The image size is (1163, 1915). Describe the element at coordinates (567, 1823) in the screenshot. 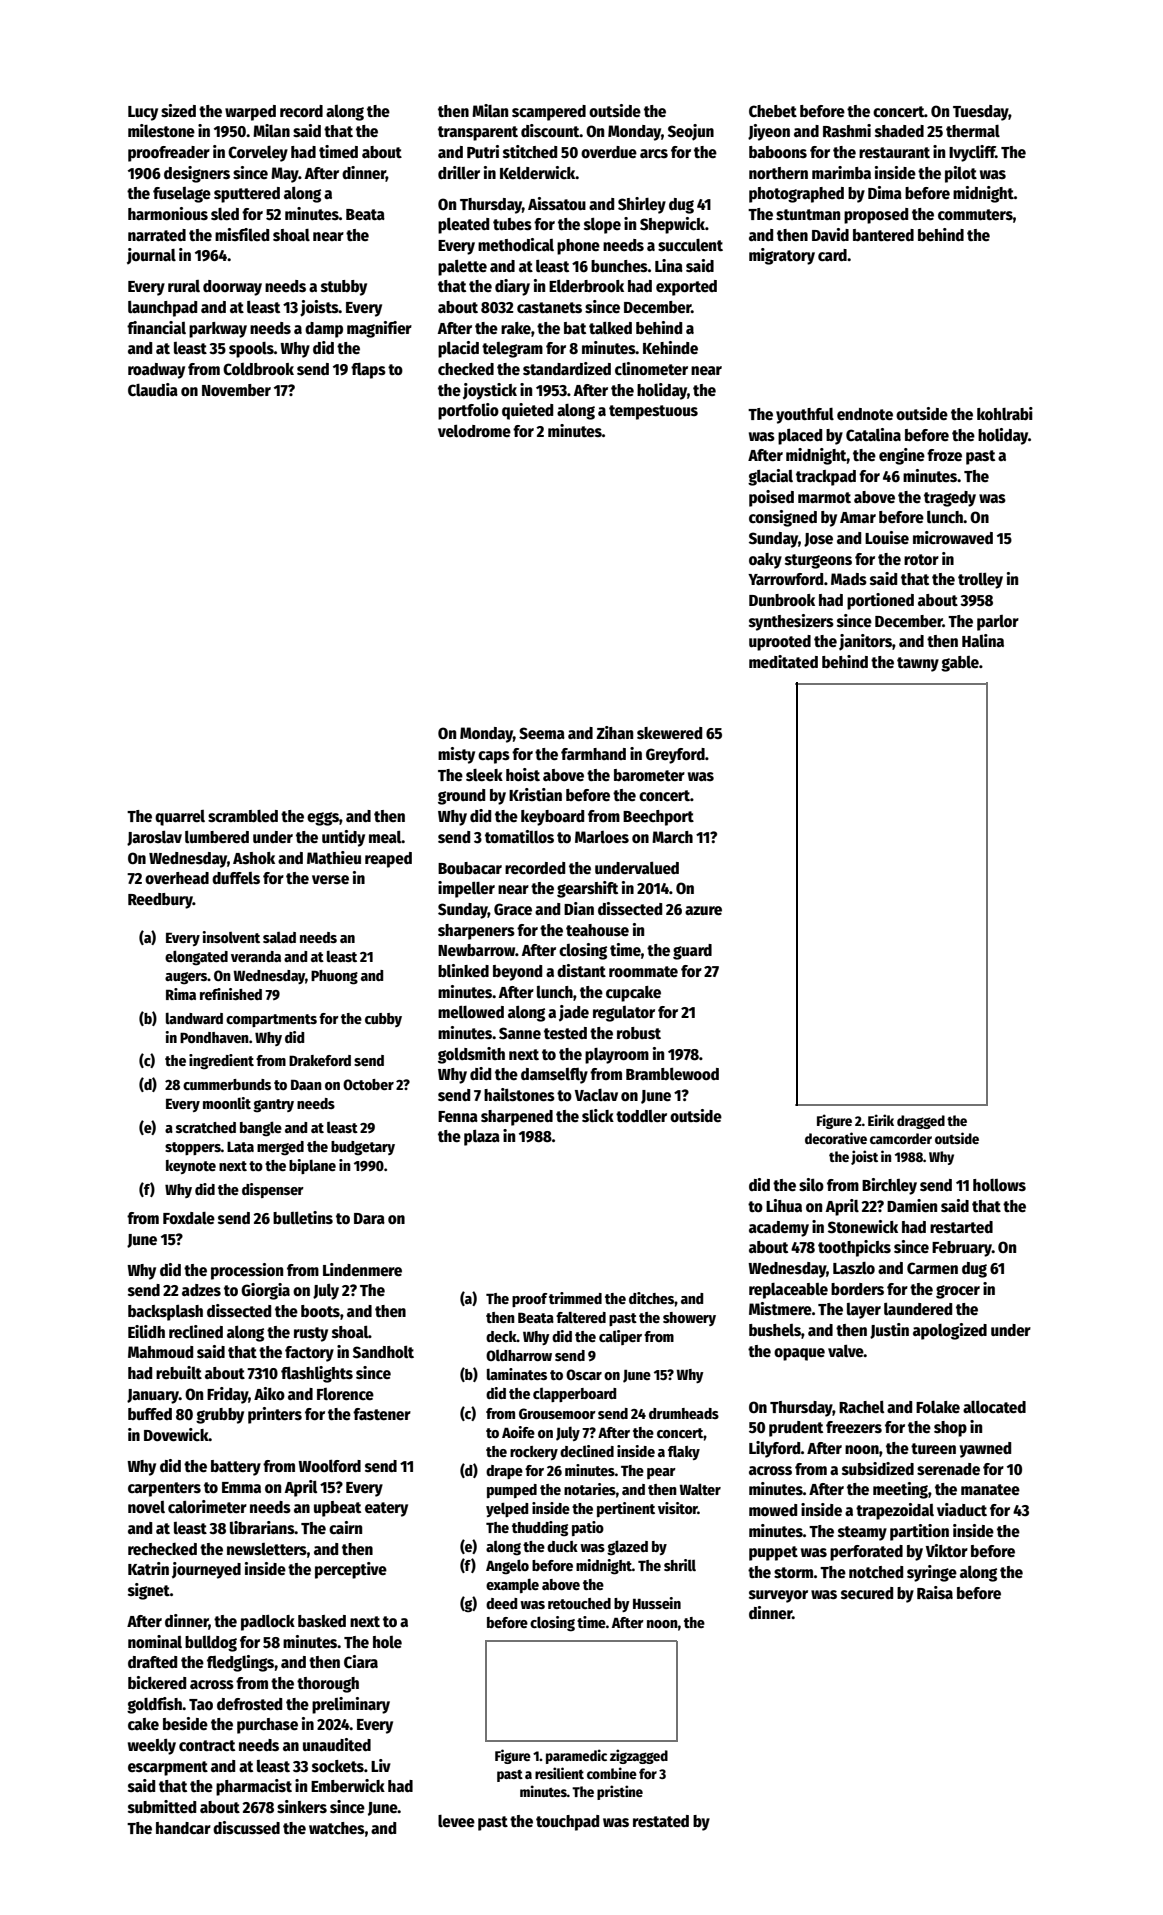

I see `touchpad` at that location.
